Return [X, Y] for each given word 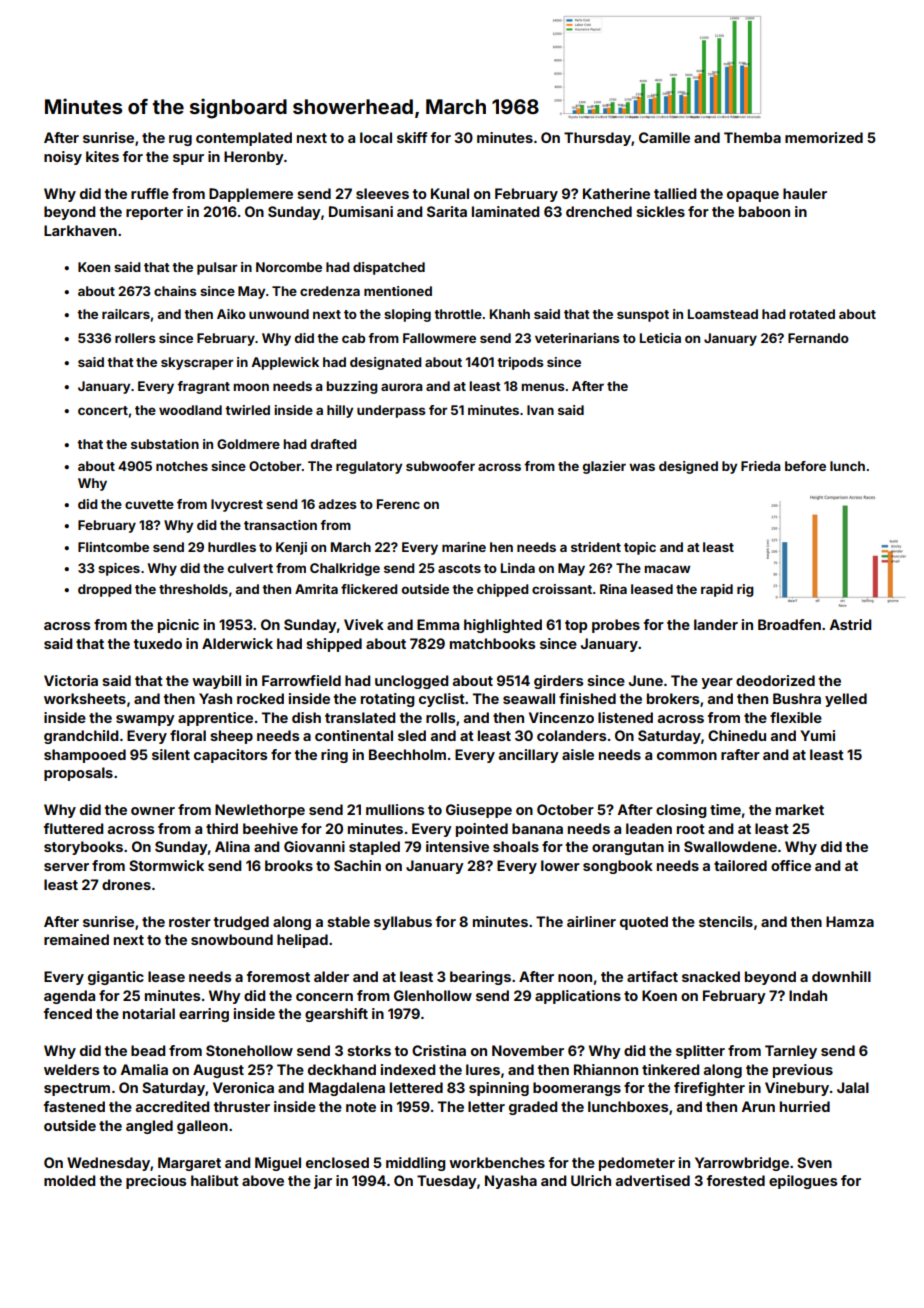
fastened [74, 1106]
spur [188, 159]
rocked [260, 698]
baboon [764, 211]
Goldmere [248, 444]
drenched [599, 211]
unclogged [411, 682]
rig [745, 590]
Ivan [540, 410]
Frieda [761, 466]
